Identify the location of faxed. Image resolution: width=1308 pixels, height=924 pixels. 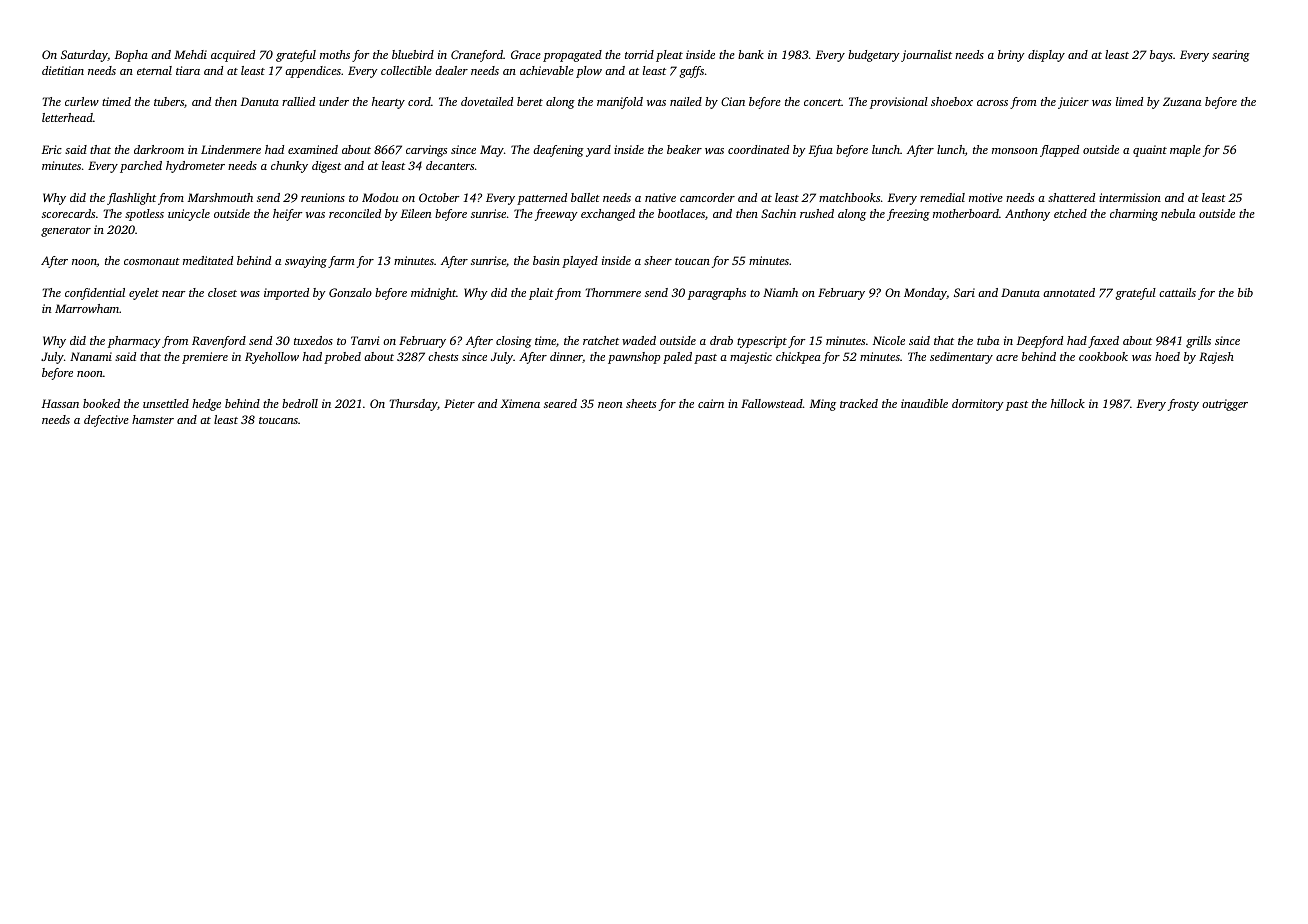
(1103, 342).
